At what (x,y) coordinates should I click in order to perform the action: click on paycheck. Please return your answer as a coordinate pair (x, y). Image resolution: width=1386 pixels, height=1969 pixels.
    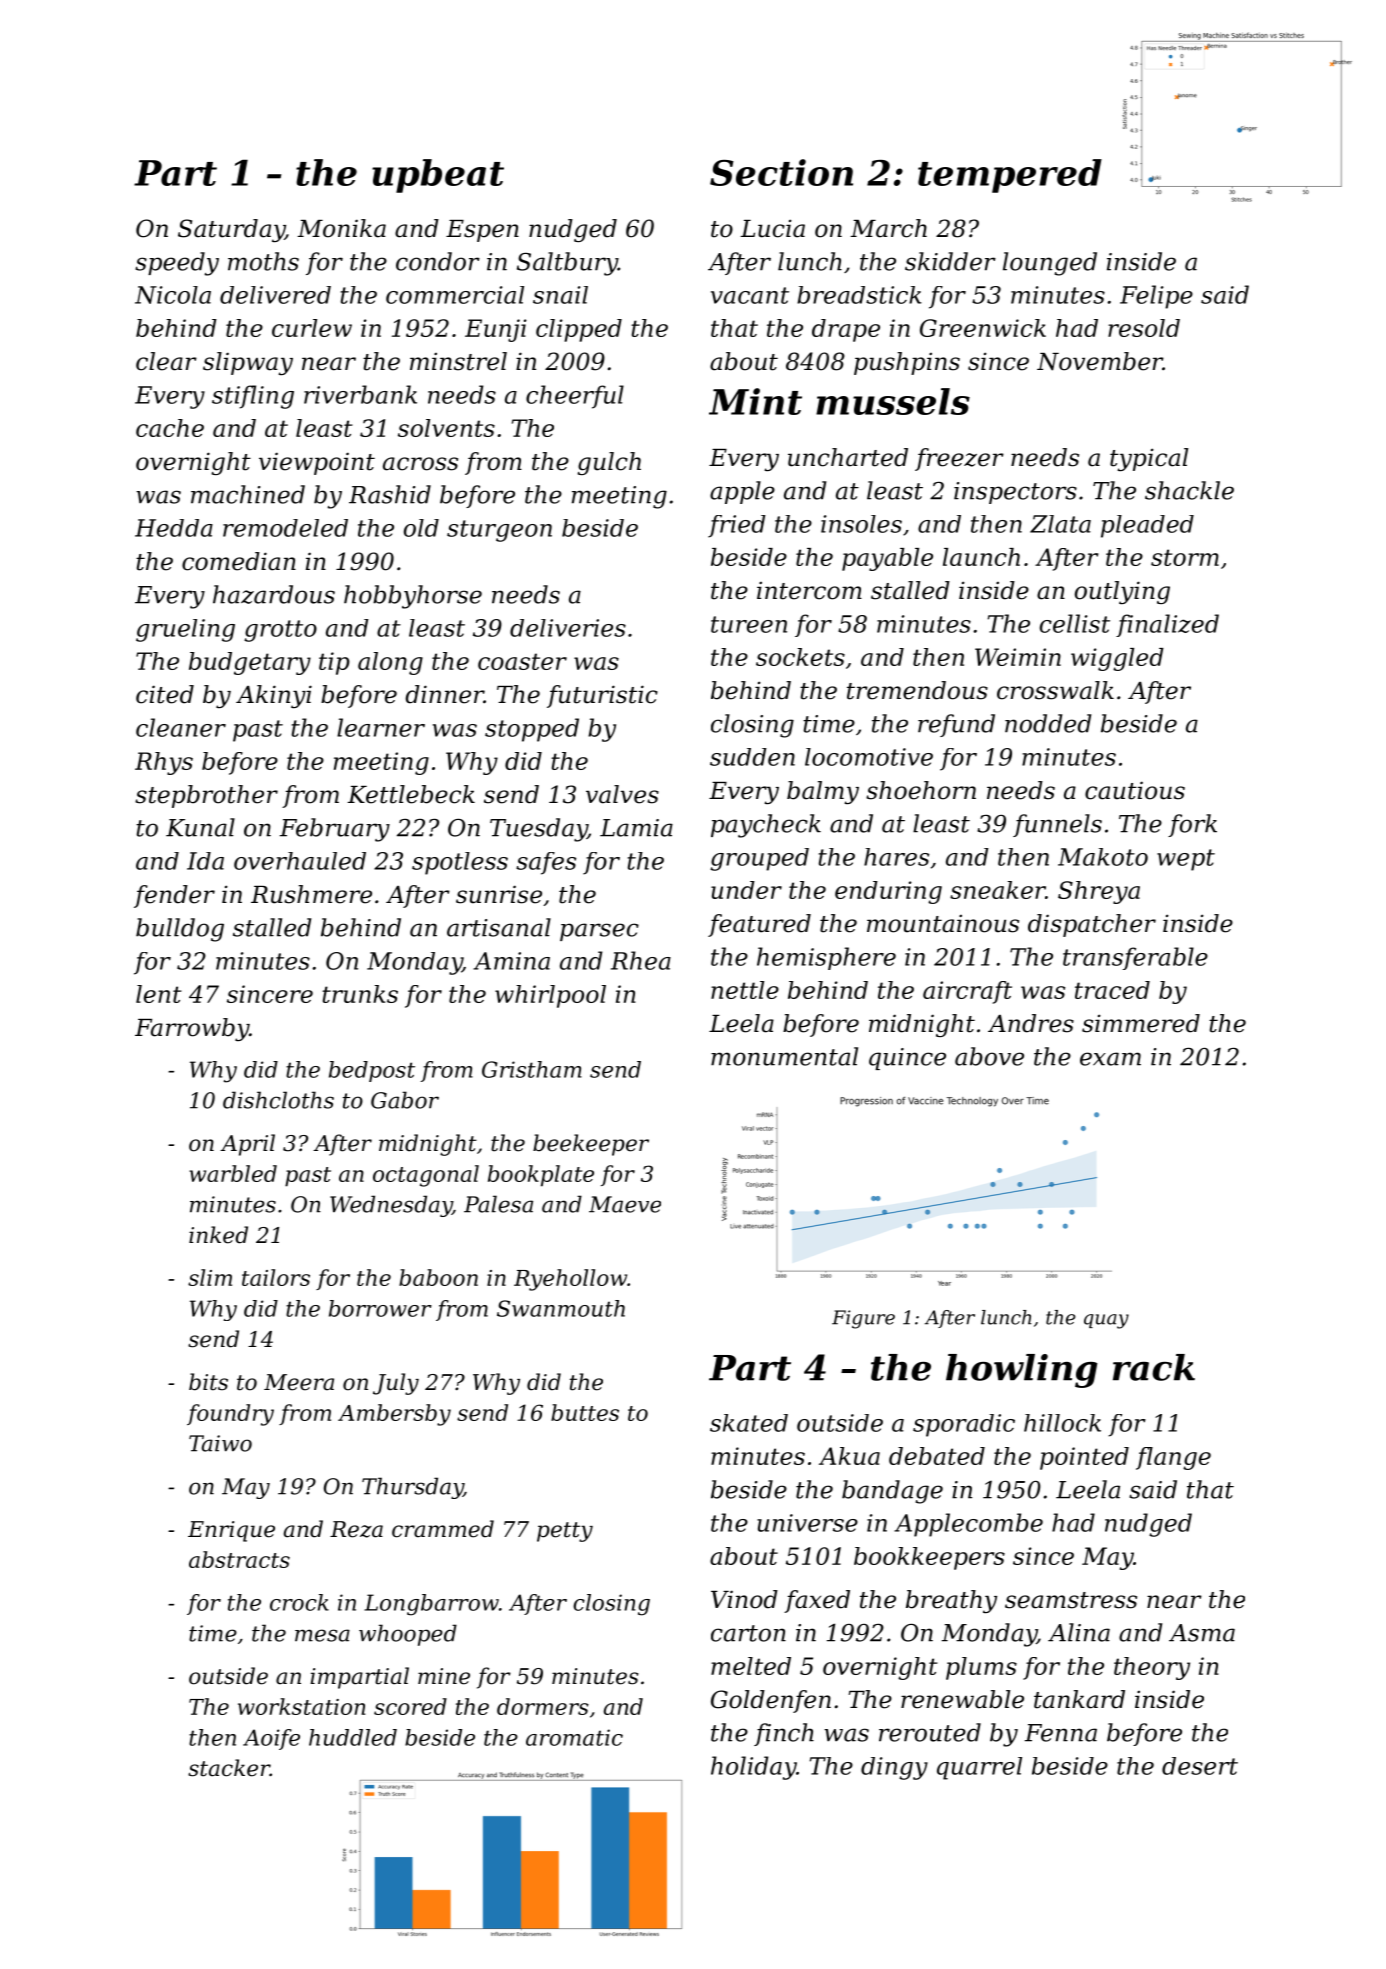
    Looking at the image, I should click on (766, 826).
